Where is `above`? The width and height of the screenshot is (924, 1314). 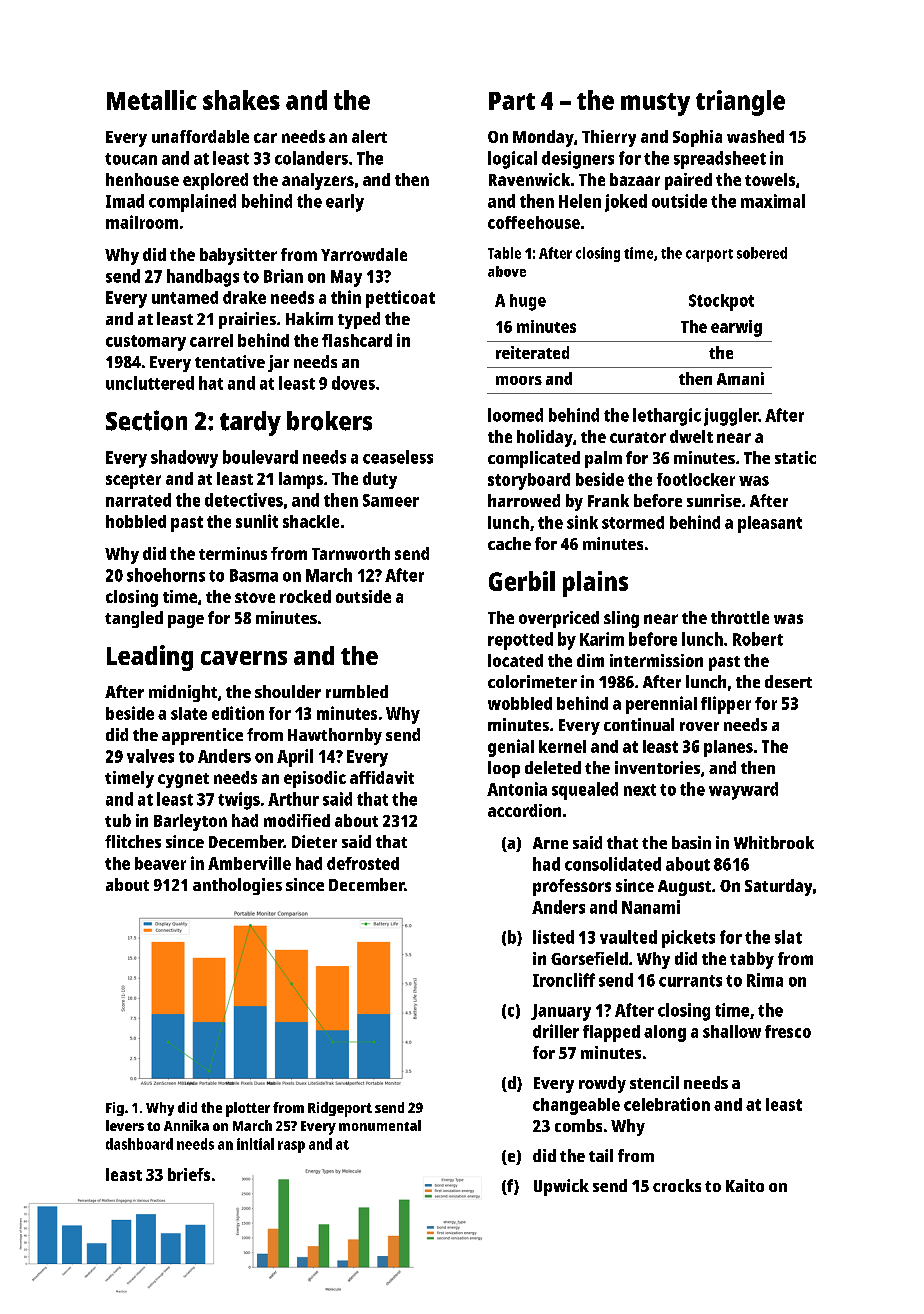 above is located at coordinates (507, 271).
